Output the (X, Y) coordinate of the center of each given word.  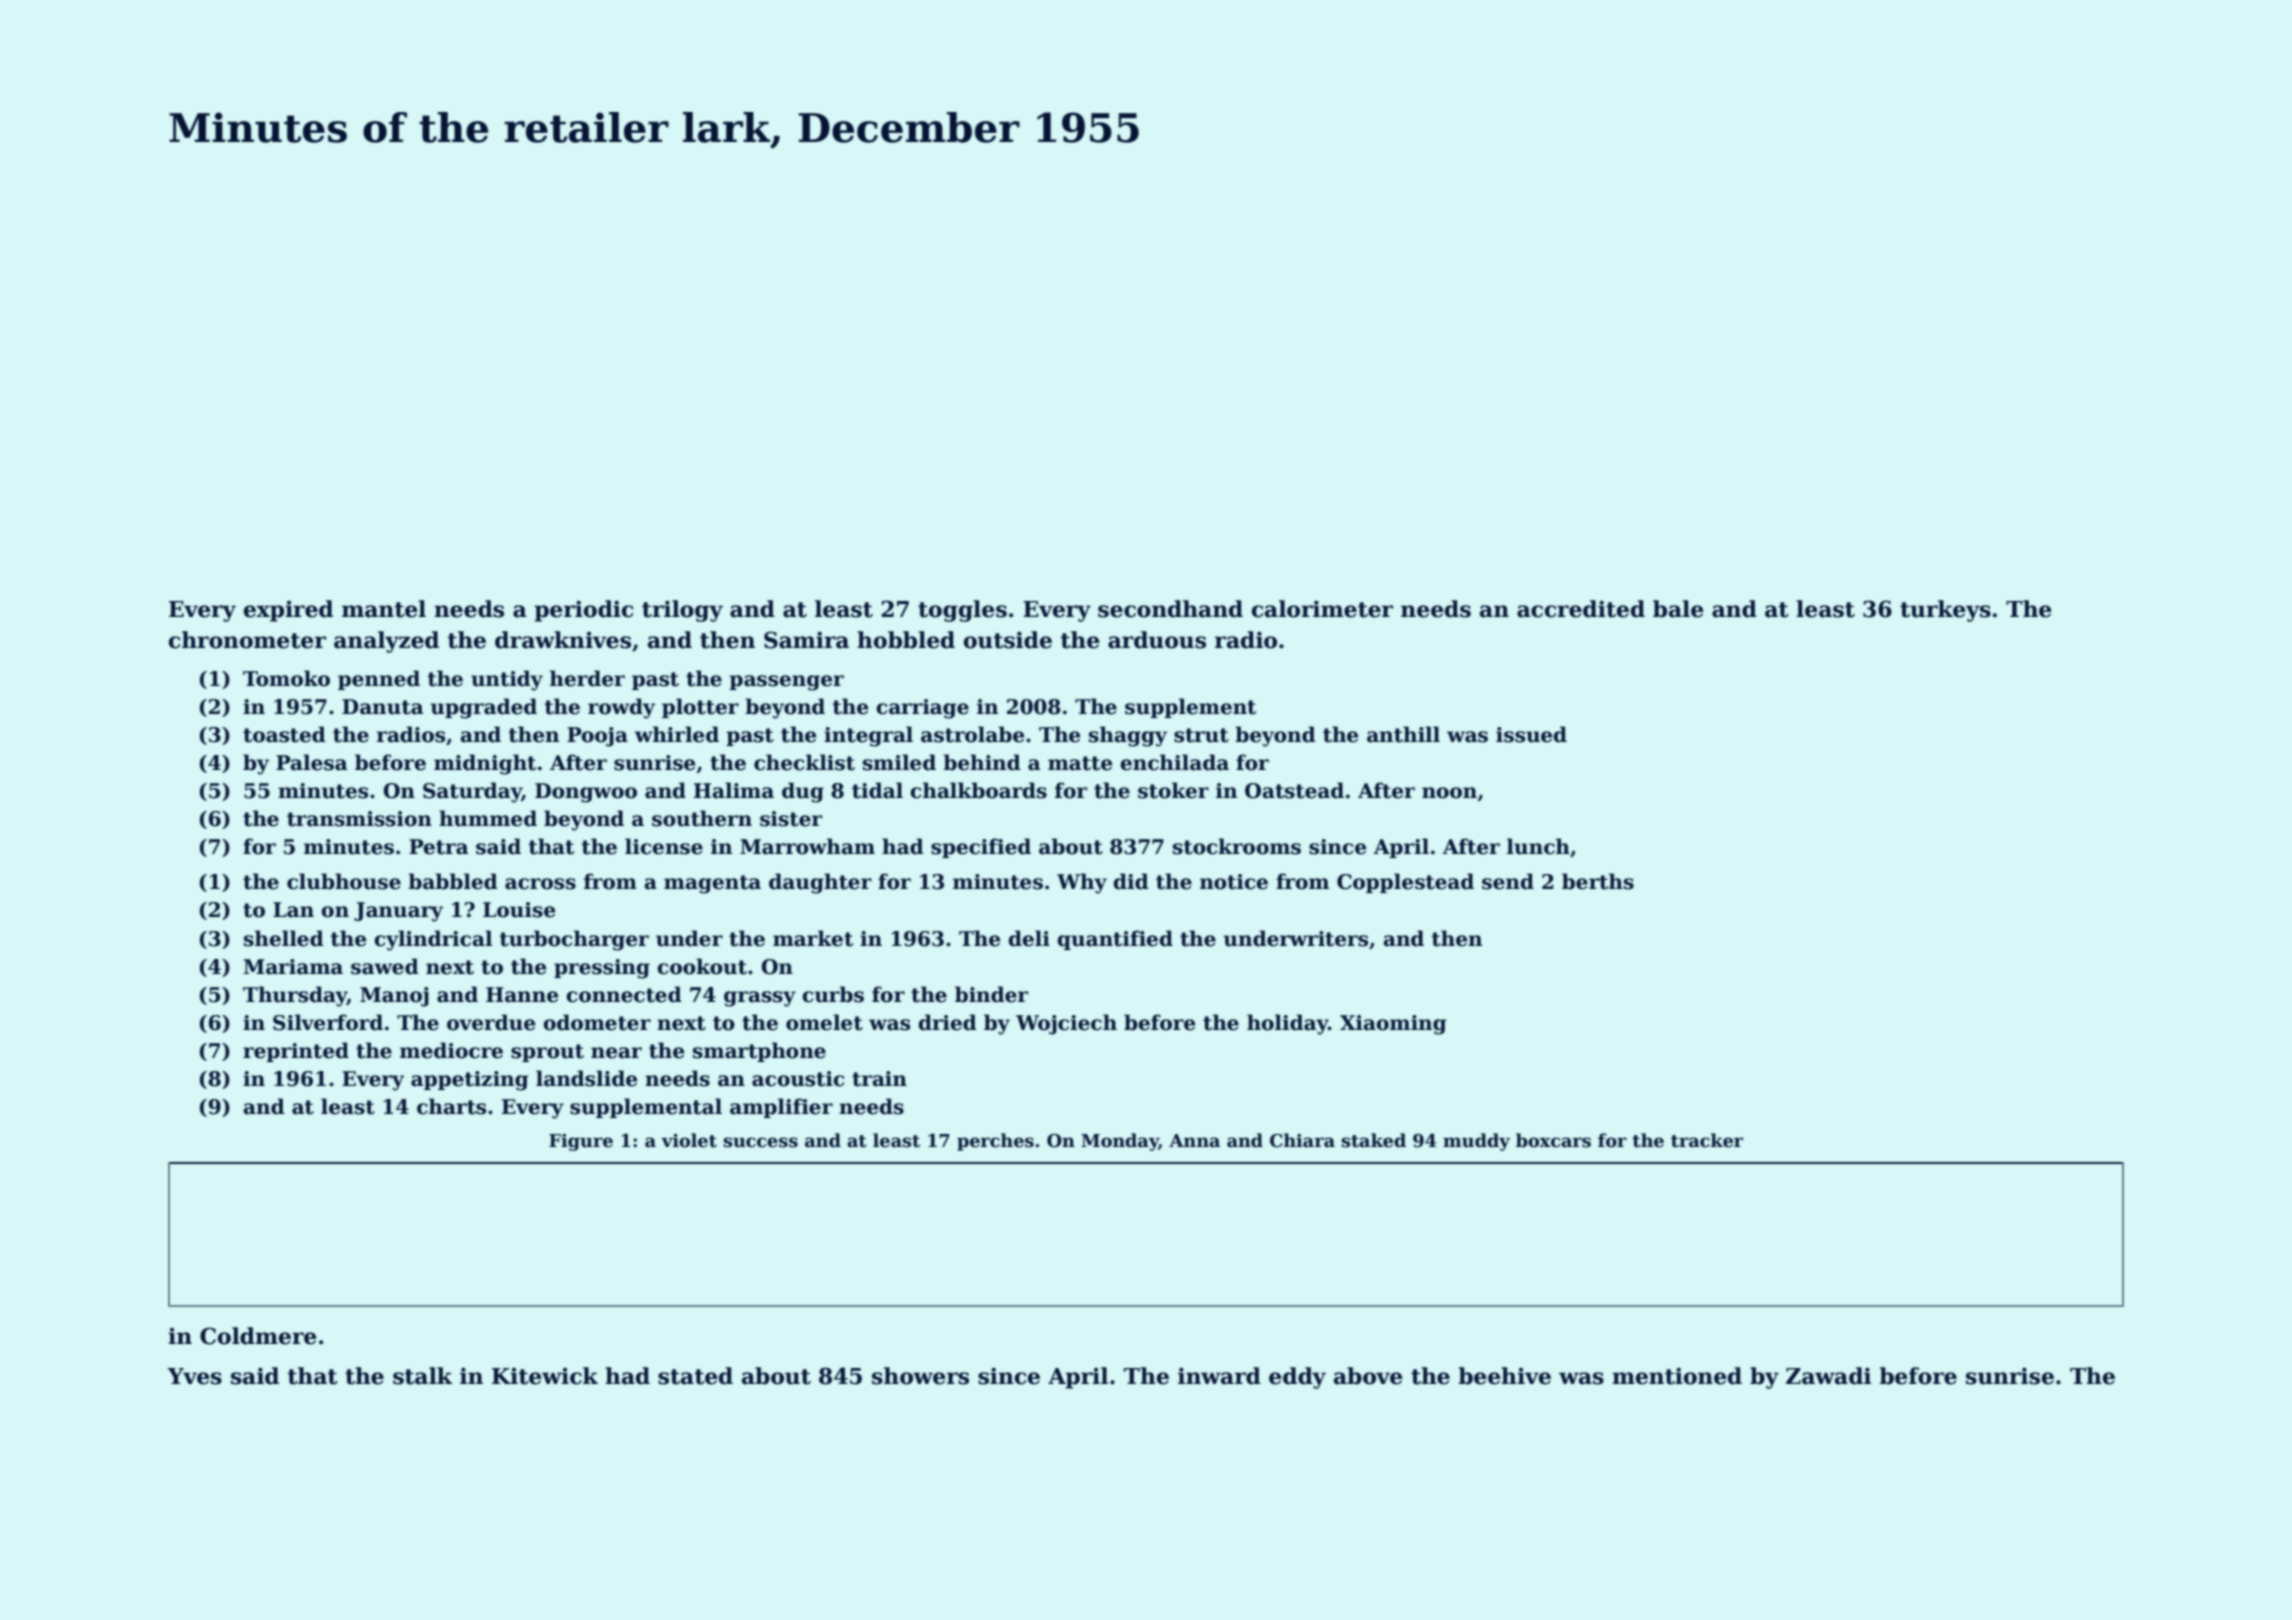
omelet (824, 1022)
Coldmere (258, 1336)
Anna (1194, 1141)
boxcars (1553, 1140)
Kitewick (545, 1376)
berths (1598, 881)
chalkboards (978, 790)
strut (1201, 735)
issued (1531, 734)
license (664, 846)
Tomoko (286, 678)
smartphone (759, 1052)
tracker (1707, 1140)
